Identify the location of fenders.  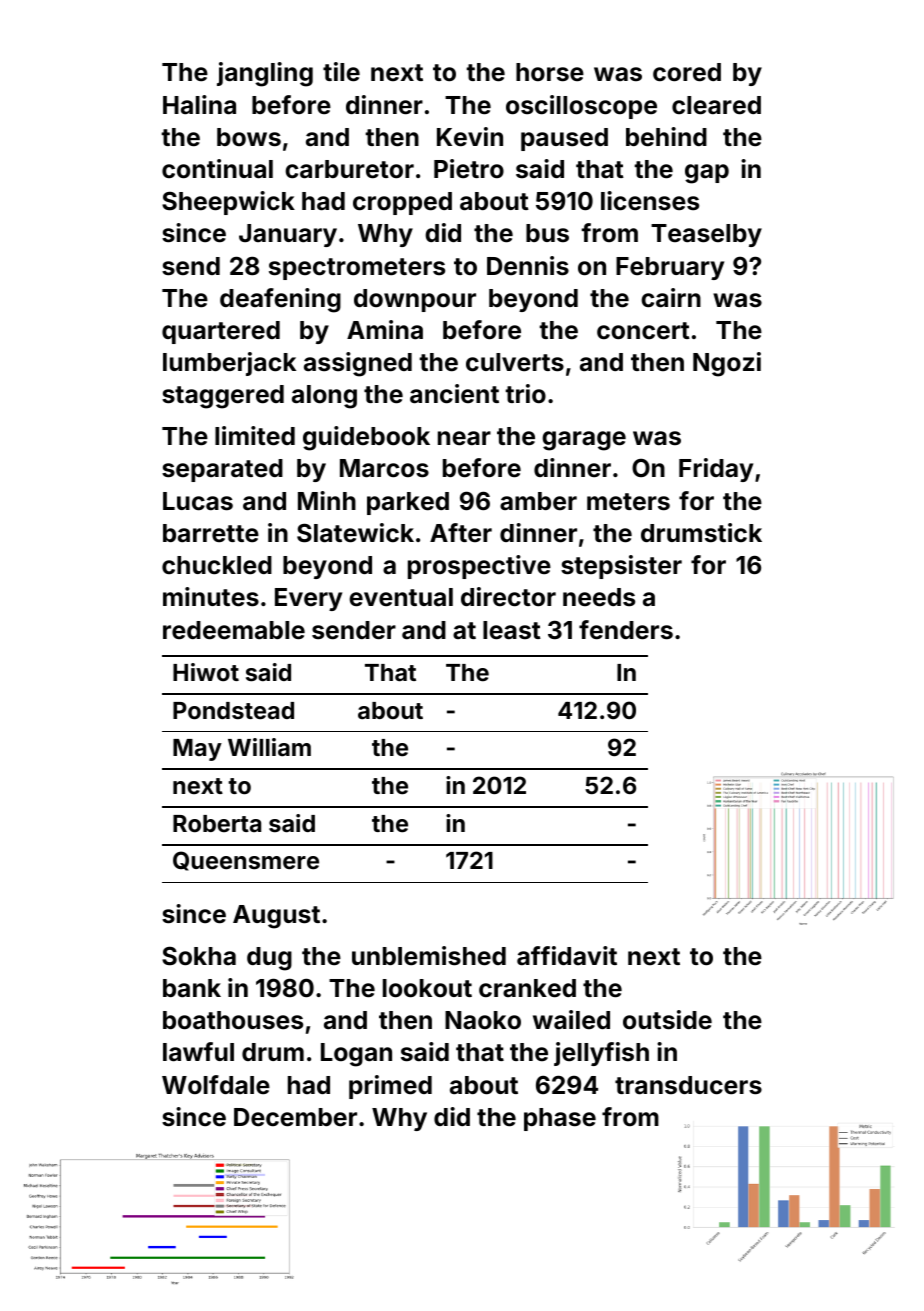
(626, 630).
